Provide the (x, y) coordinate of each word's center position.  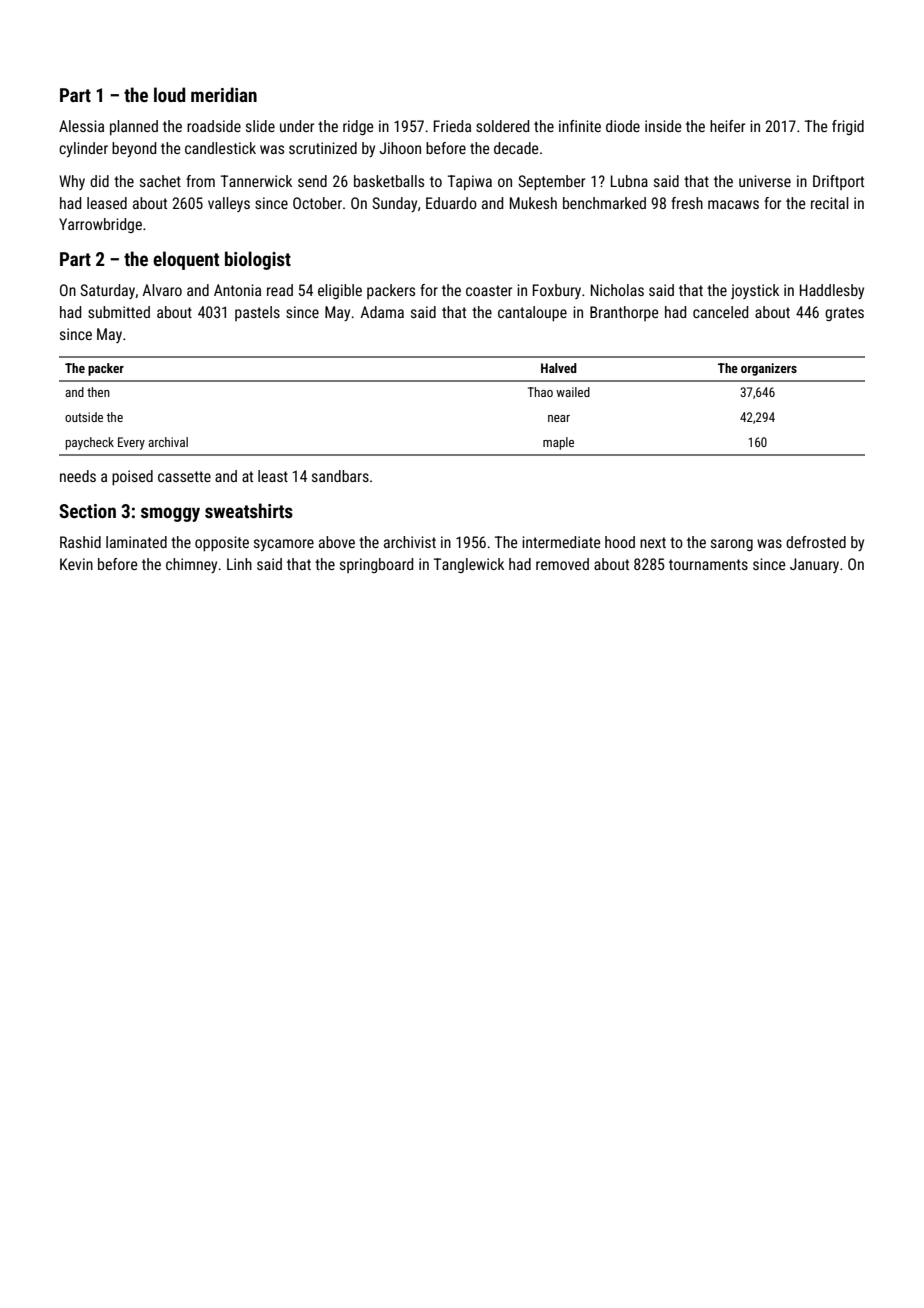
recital (830, 203)
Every (131, 443)
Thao (540, 392)
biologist (258, 260)
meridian (224, 94)
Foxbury (557, 291)
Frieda (452, 126)
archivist (410, 542)
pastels (257, 313)
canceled (720, 312)
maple (558, 443)
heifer (727, 126)
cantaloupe (532, 313)
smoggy (170, 514)
